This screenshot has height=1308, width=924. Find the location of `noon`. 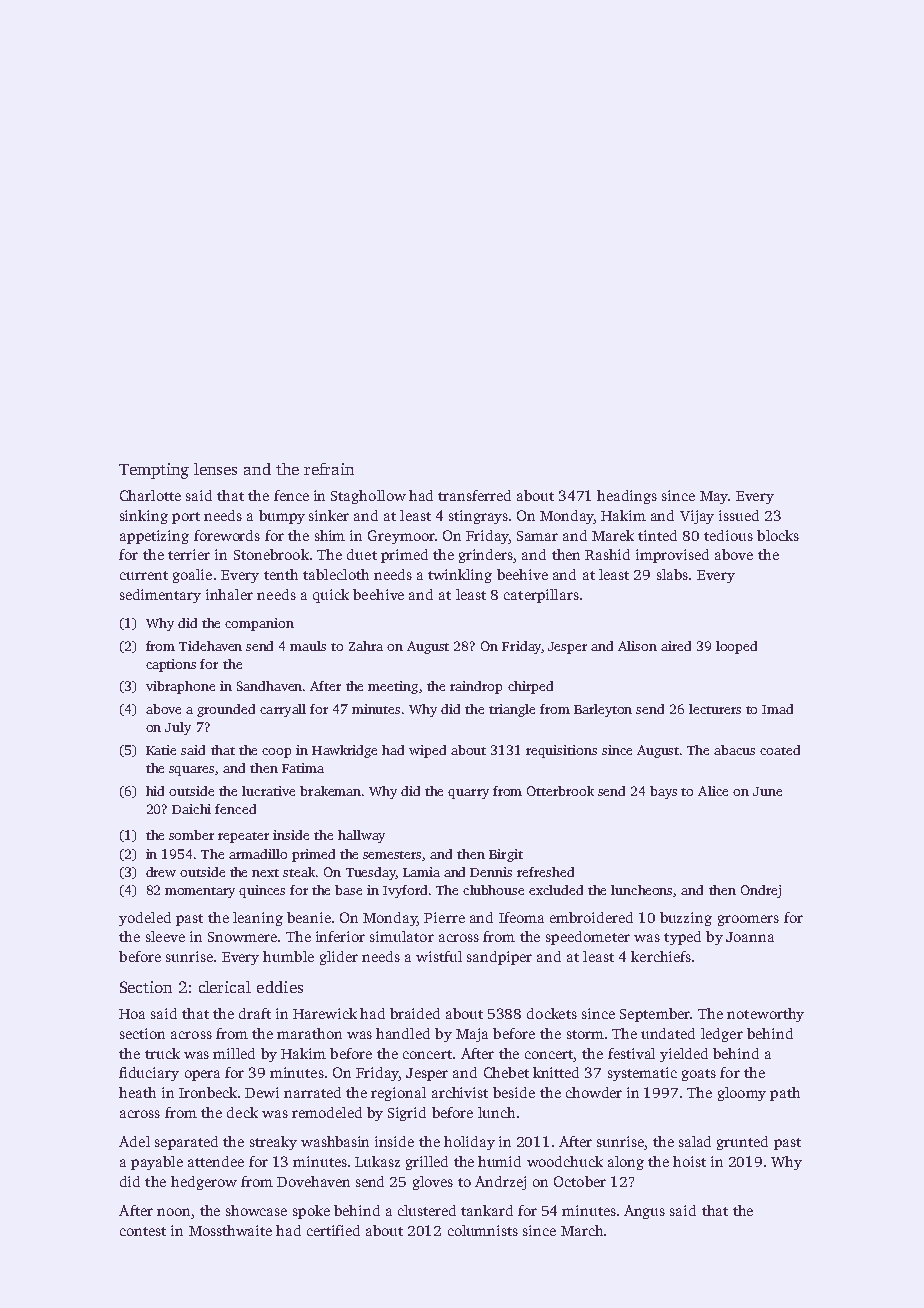

noon is located at coordinates (173, 1212).
